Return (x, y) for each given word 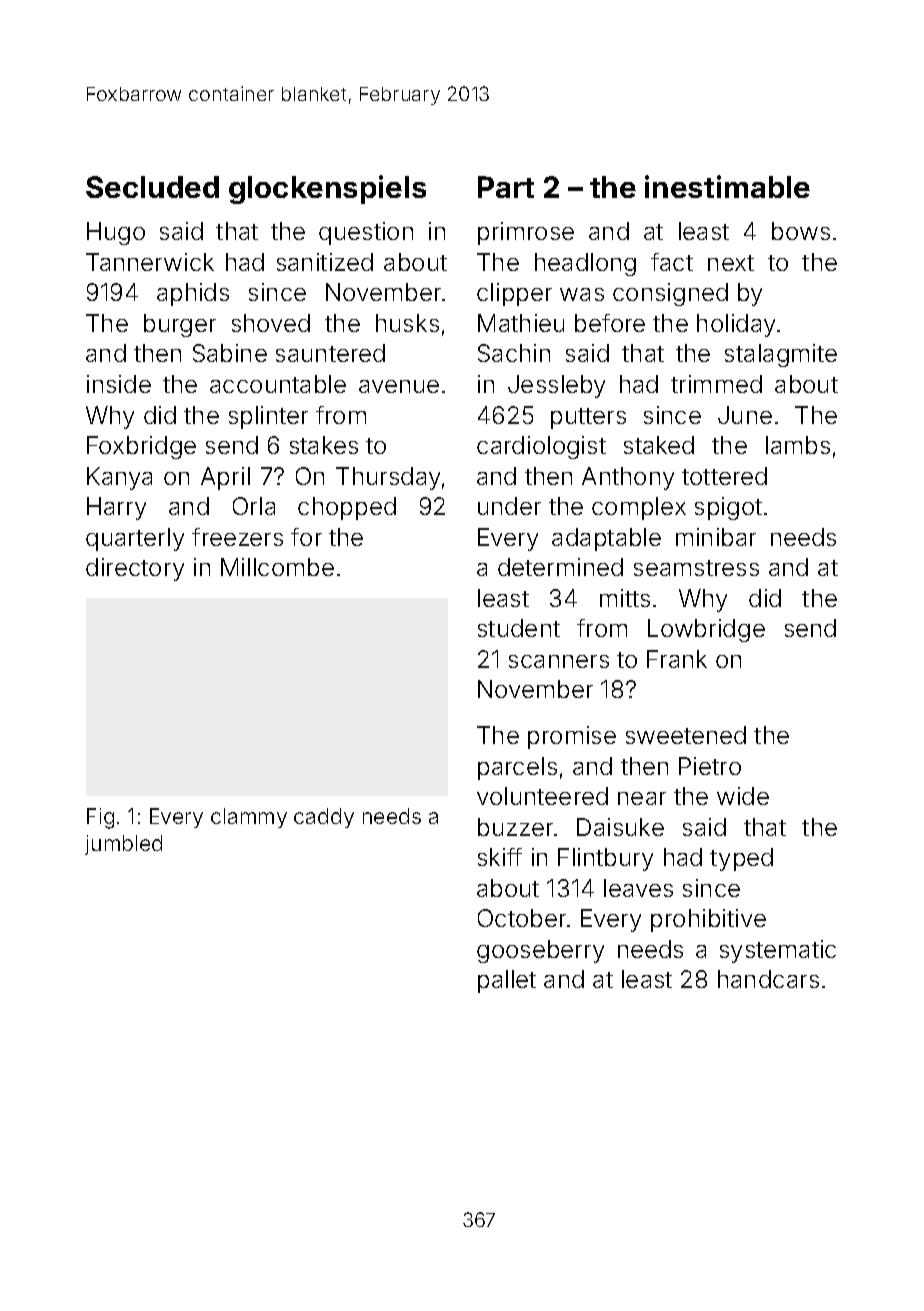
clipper (514, 294)
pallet (507, 981)
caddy (324, 818)
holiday (736, 325)
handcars (768, 979)
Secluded (152, 187)
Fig (100, 818)
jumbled (123, 845)
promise (572, 737)
